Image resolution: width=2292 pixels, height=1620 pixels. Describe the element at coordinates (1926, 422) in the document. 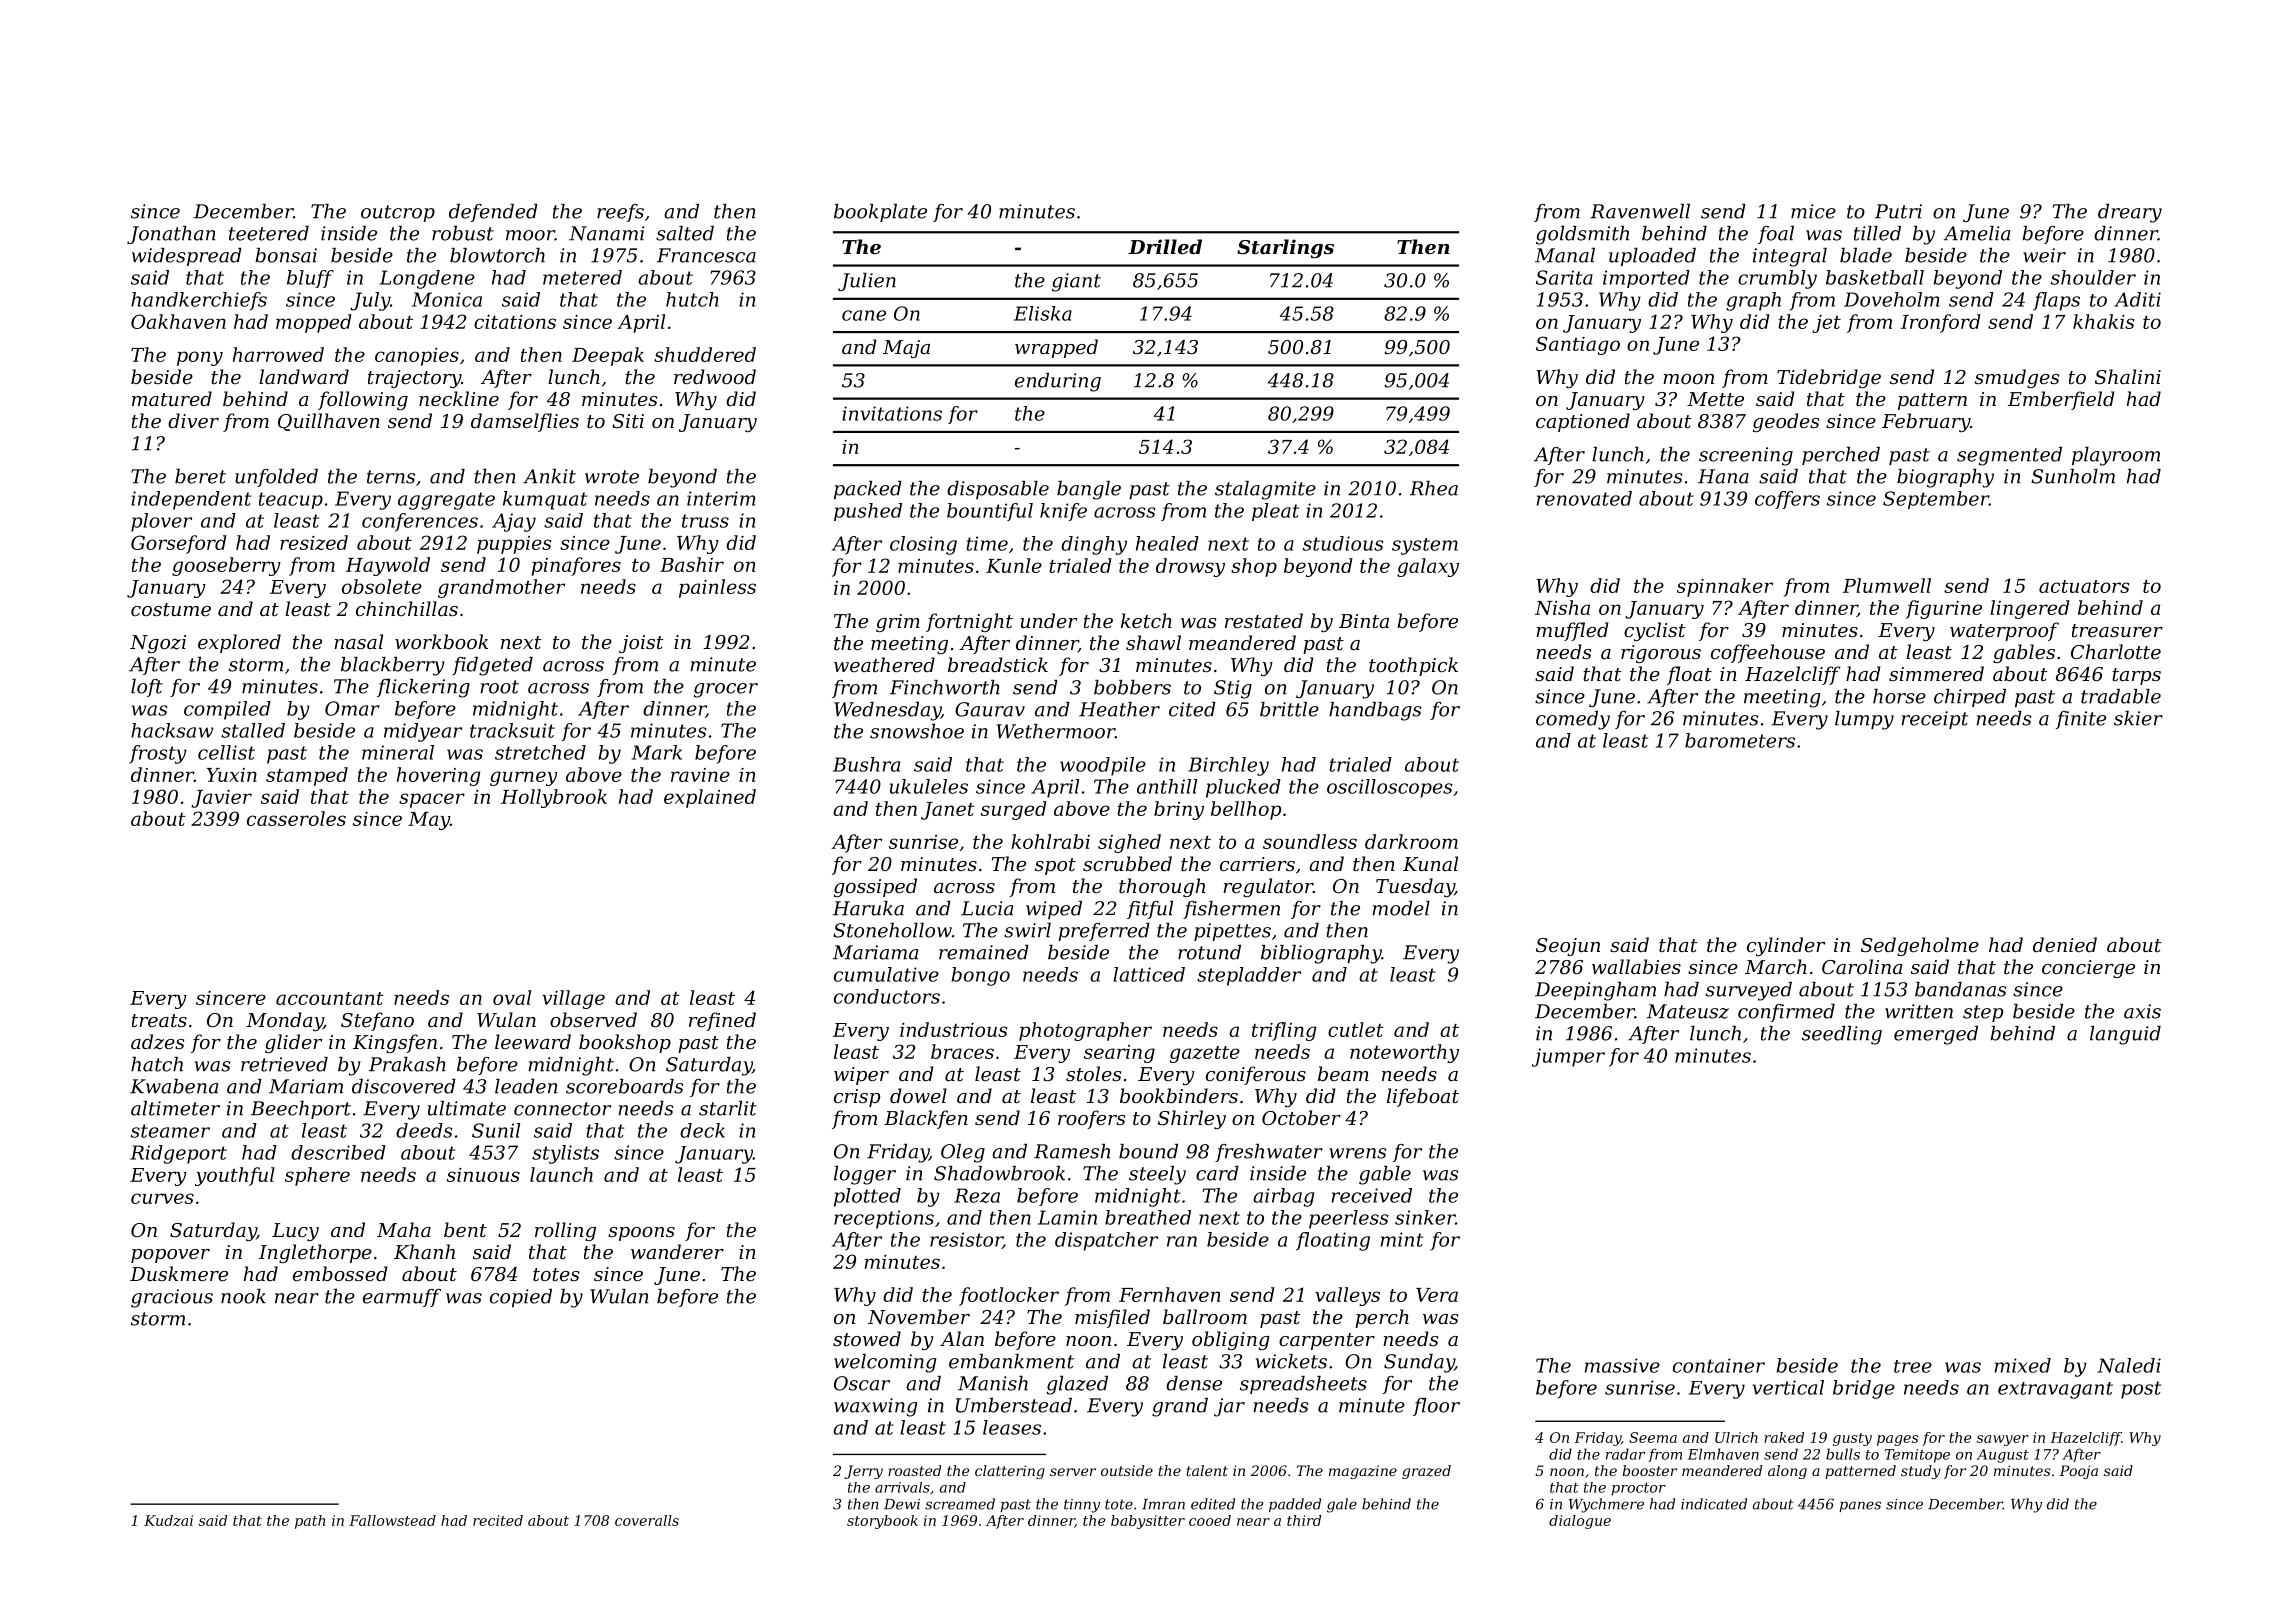

I see `February` at that location.
